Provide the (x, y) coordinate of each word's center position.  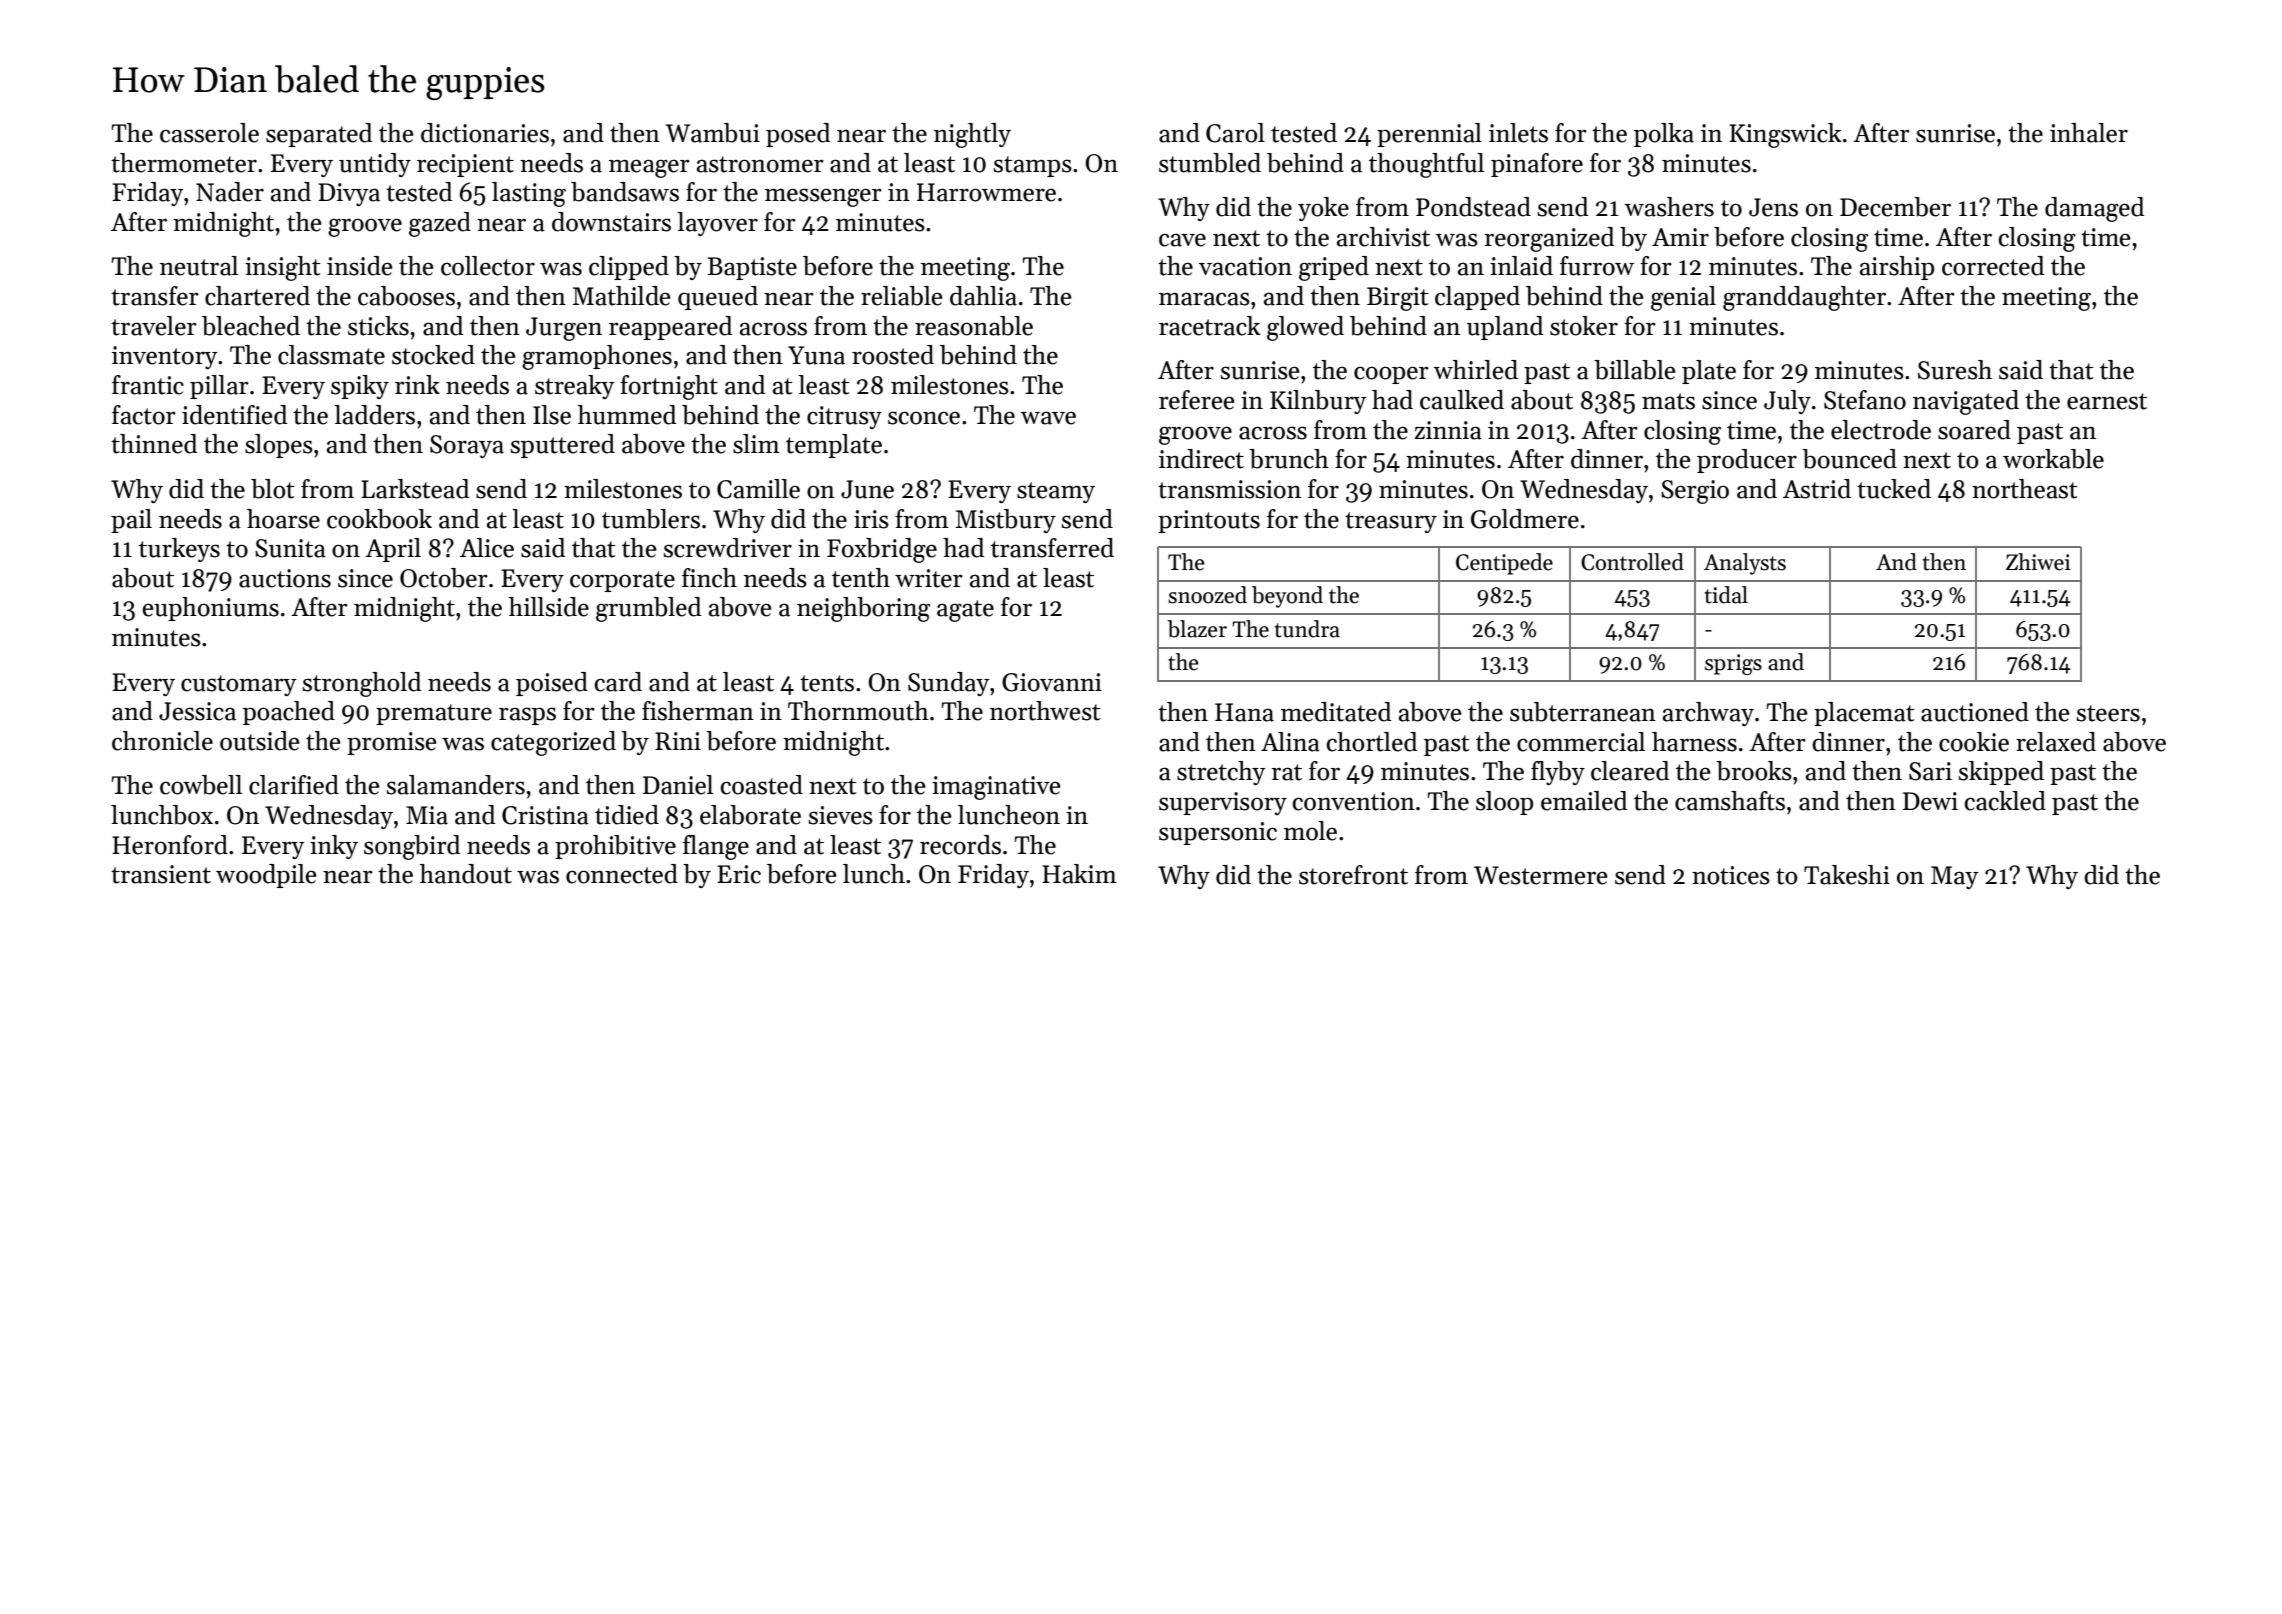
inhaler (2089, 133)
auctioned (1975, 712)
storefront (1353, 875)
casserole (209, 133)
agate (965, 611)
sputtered (562, 446)
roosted (893, 355)
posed (798, 135)
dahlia (983, 296)
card (618, 682)
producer (1747, 461)
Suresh (1955, 370)
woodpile (266, 876)
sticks (378, 326)
